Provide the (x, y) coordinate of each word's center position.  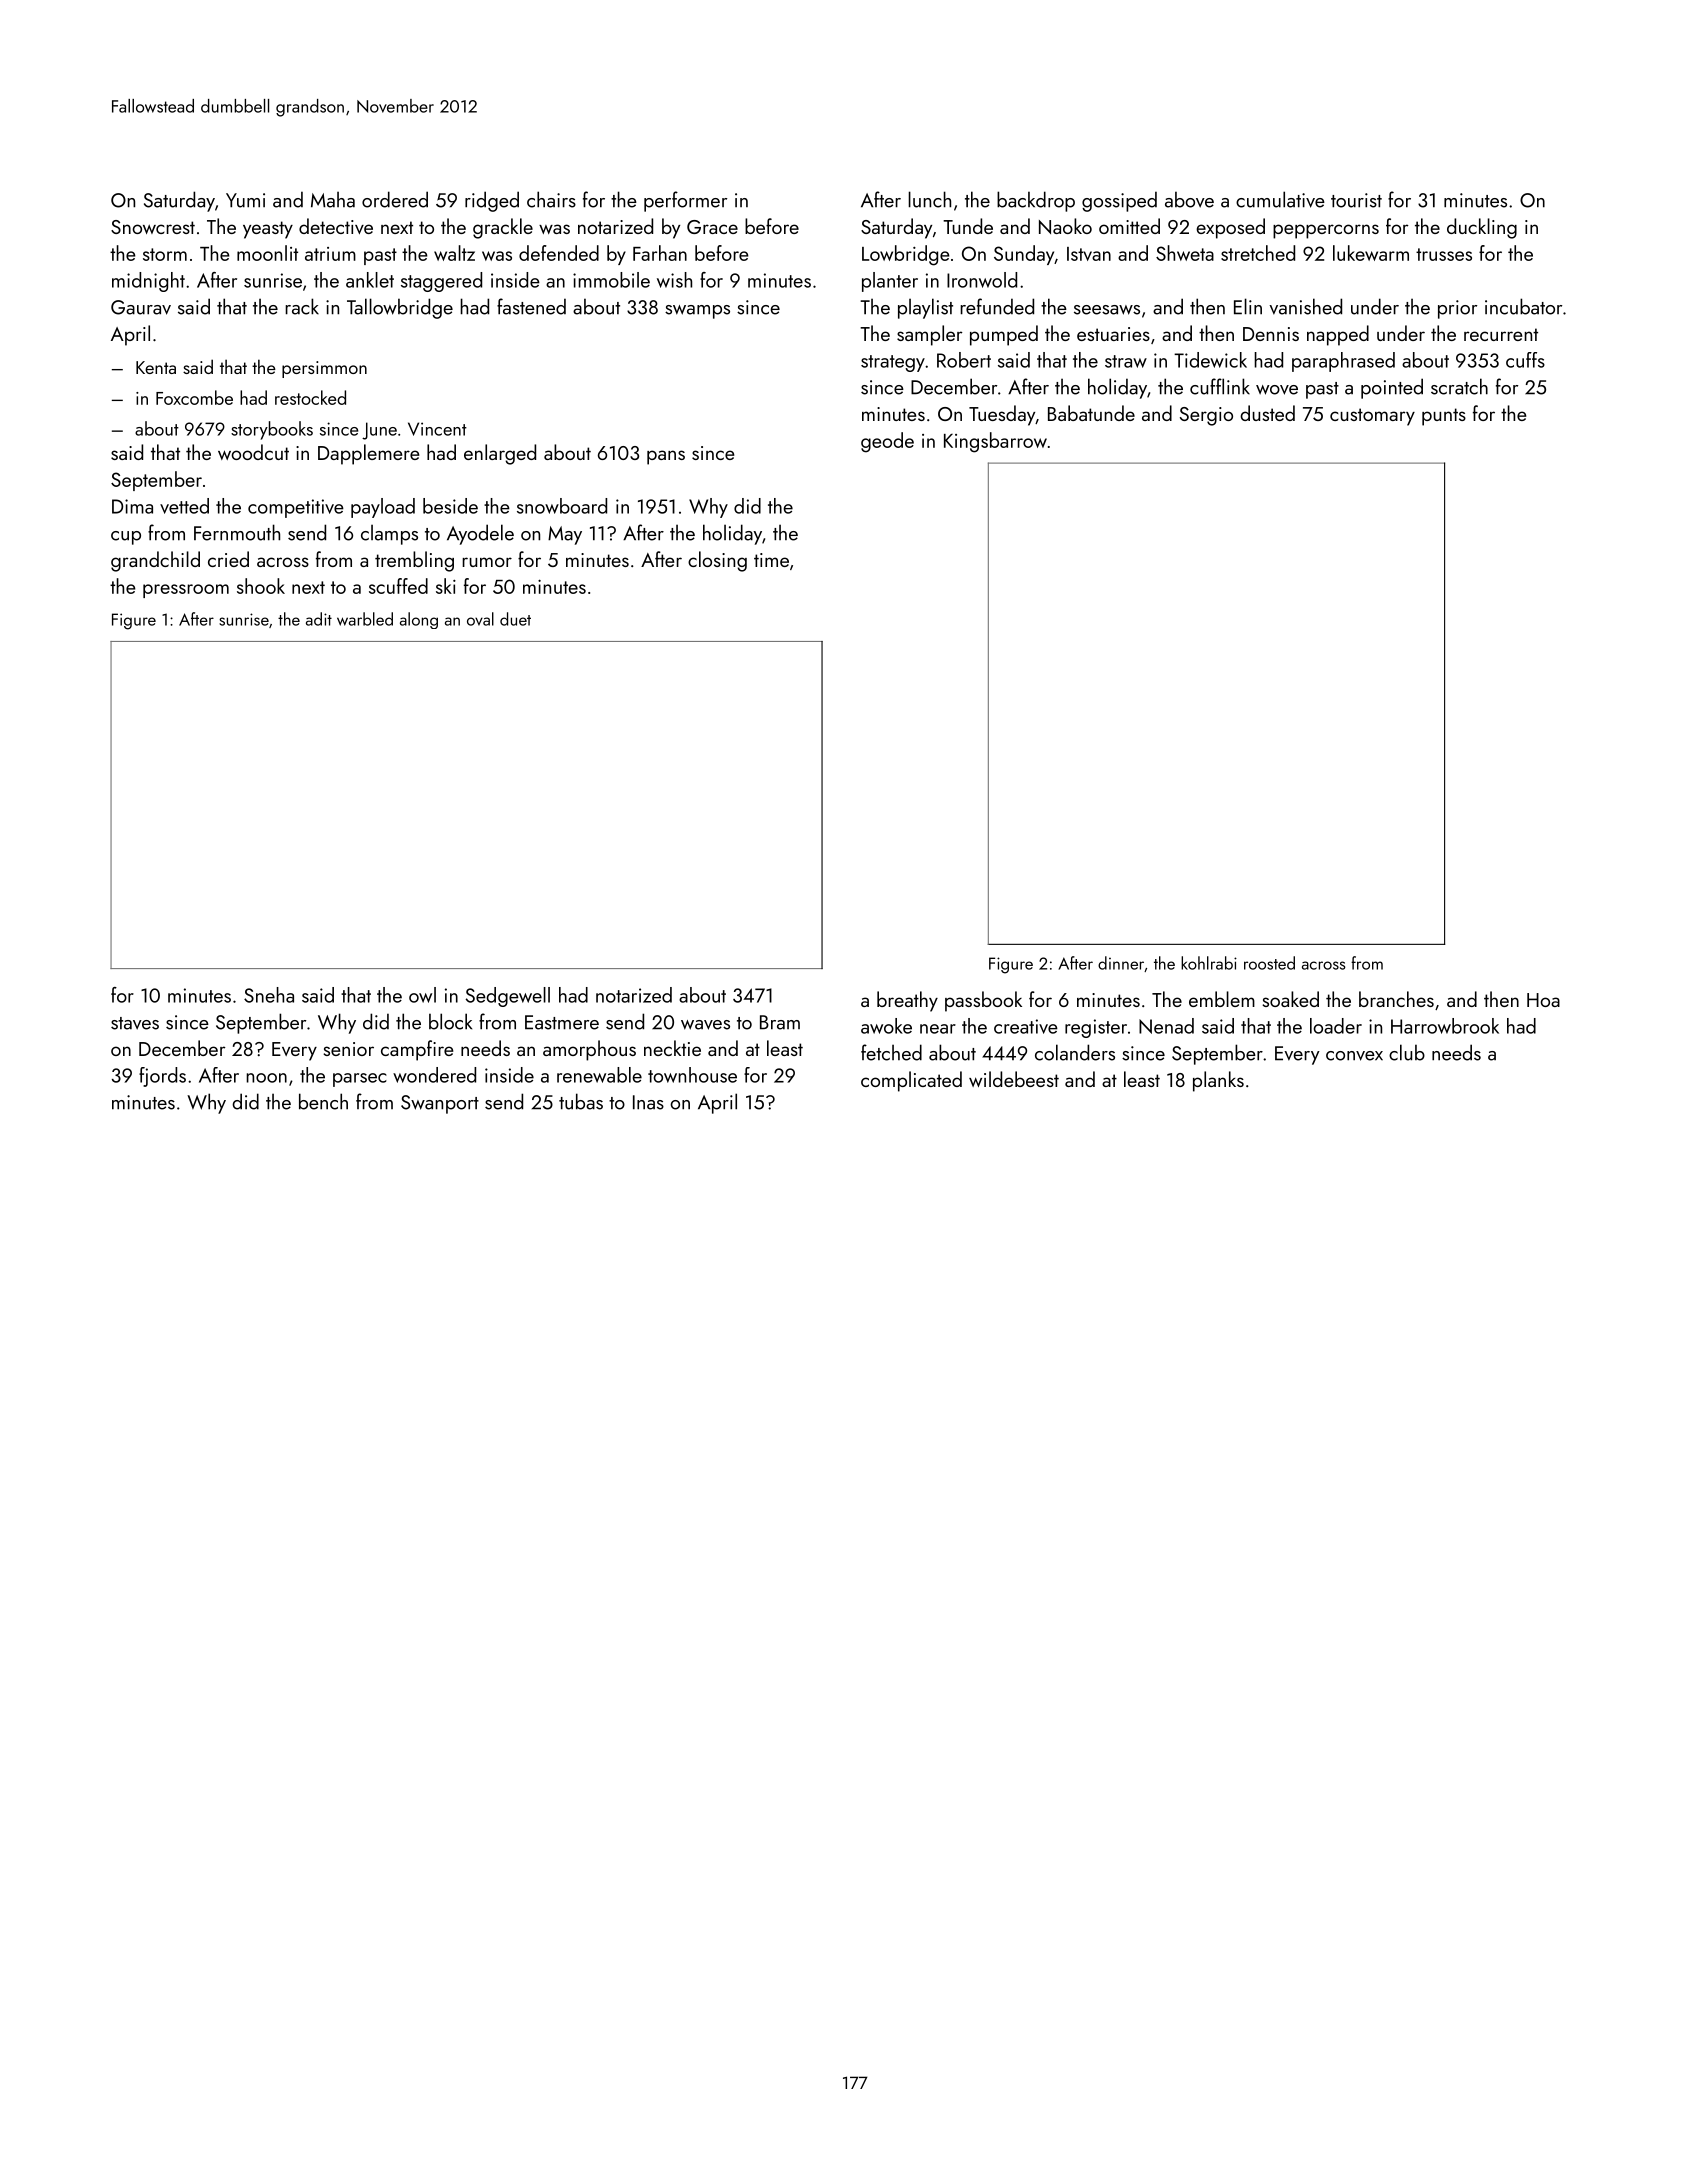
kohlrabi (1209, 963)
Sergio (1206, 416)
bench (323, 1101)
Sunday (1024, 255)
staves (135, 1023)
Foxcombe (194, 397)
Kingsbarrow (995, 442)
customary (1372, 417)
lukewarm (1371, 253)
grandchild (155, 561)
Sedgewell (507, 997)
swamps (697, 312)
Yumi (245, 200)
